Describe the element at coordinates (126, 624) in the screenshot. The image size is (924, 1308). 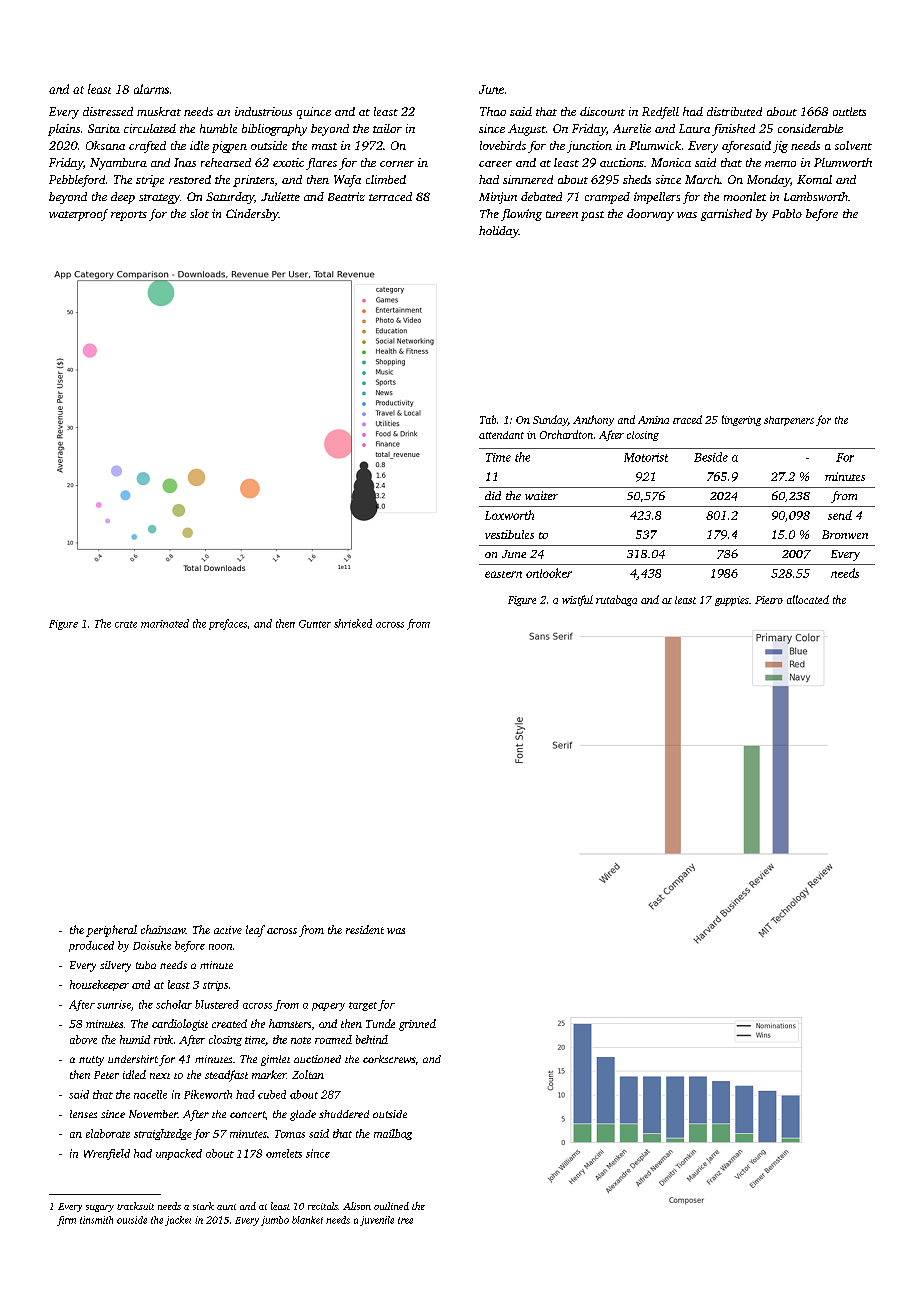
I see `crate` at that location.
